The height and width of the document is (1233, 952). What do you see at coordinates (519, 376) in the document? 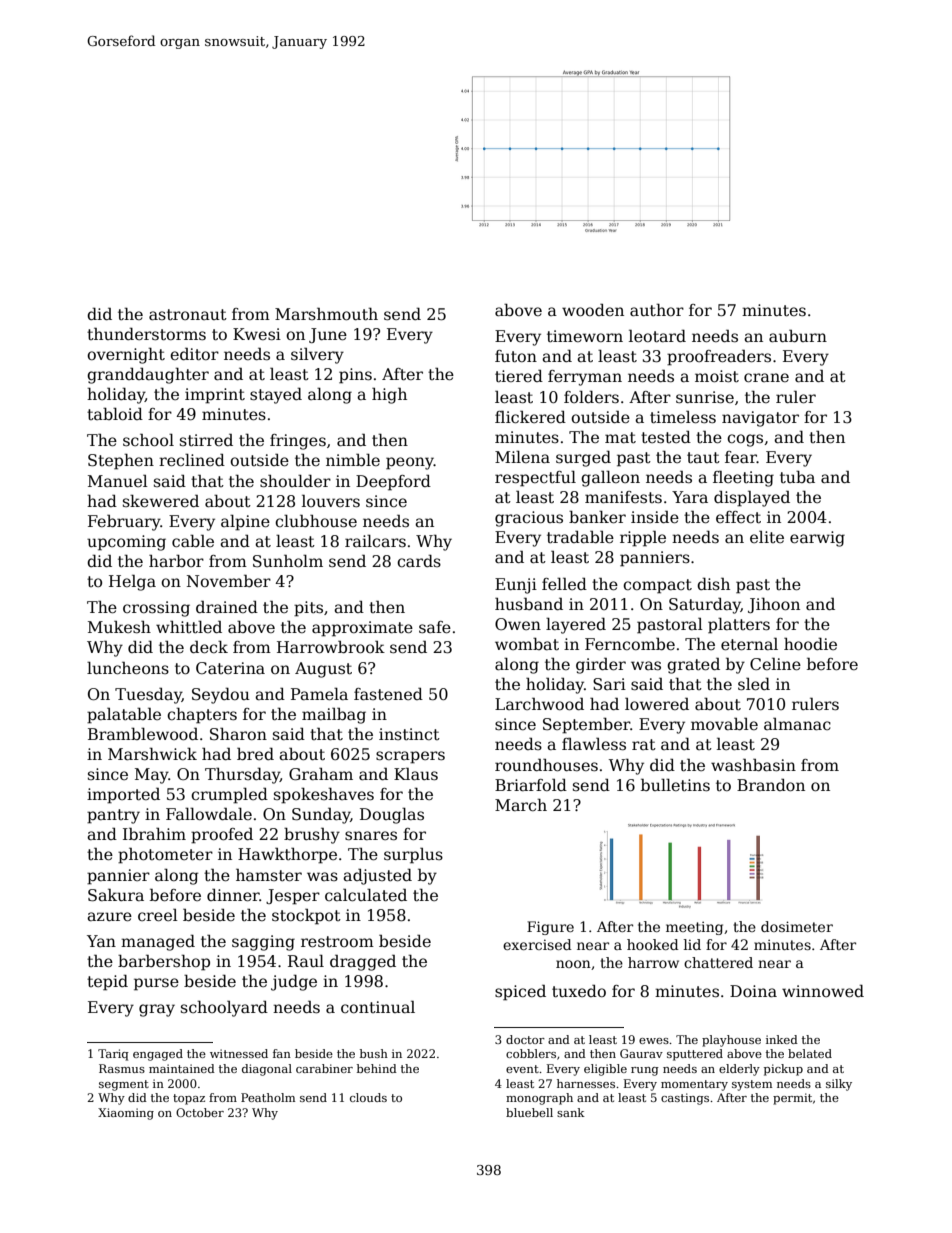
I see `tiered` at bounding box center [519, 376].
